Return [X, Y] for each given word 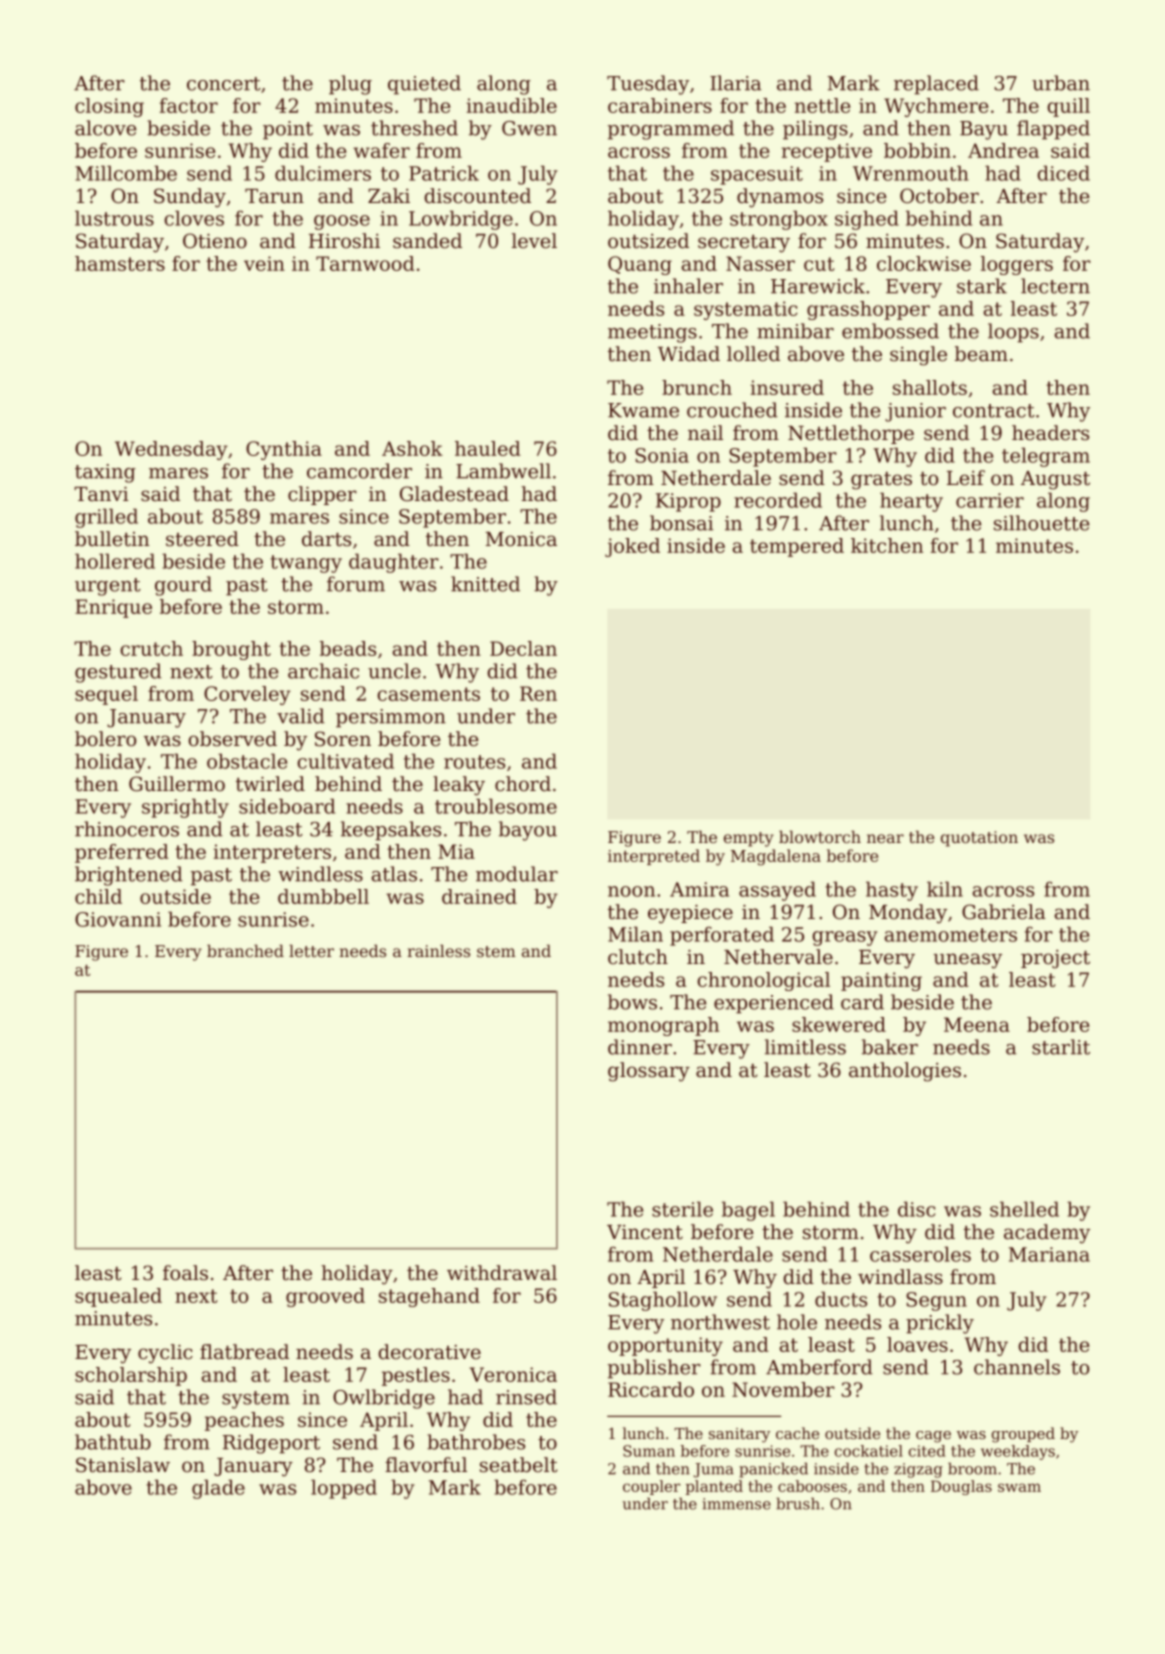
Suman [649, 1451]
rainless [438, 950]
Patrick [444, 173]
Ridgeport [271, 1444]
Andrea [1003, 150]
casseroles [920, 1254]
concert [224, 84]
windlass [900, 1277]
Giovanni [118, 919]
